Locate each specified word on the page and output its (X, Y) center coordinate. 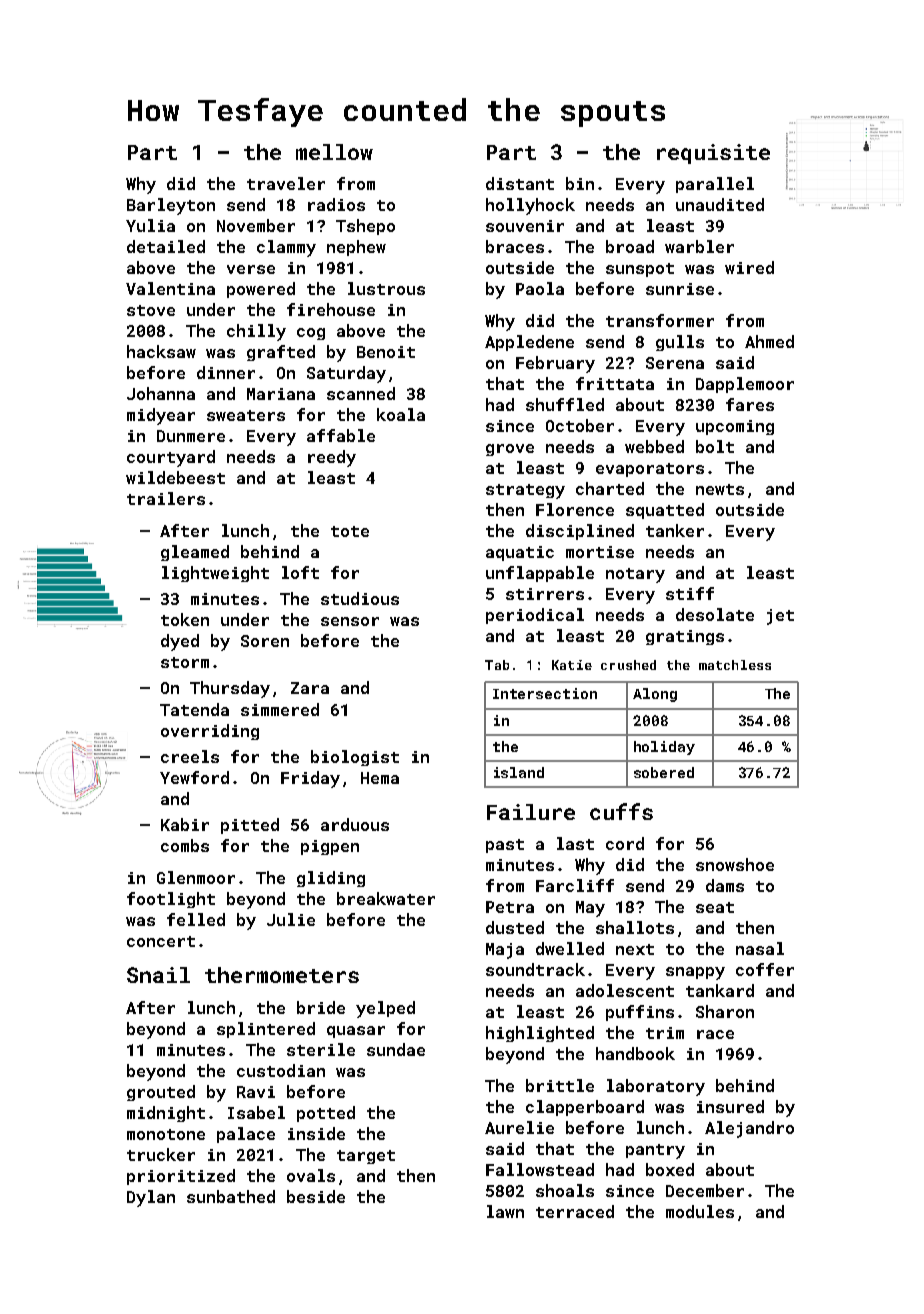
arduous (355, 824)
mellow (334, 152)
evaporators (650, 470)
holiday (664, 748)
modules (700, 1211)
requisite (713, 154)
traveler (286, 183)
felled (196, 919)
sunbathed (231, 1196)
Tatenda (194, 709)
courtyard (171, 458)
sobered (664, 772)
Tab (497, 665)
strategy (525, 491)
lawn (505, 1211)
